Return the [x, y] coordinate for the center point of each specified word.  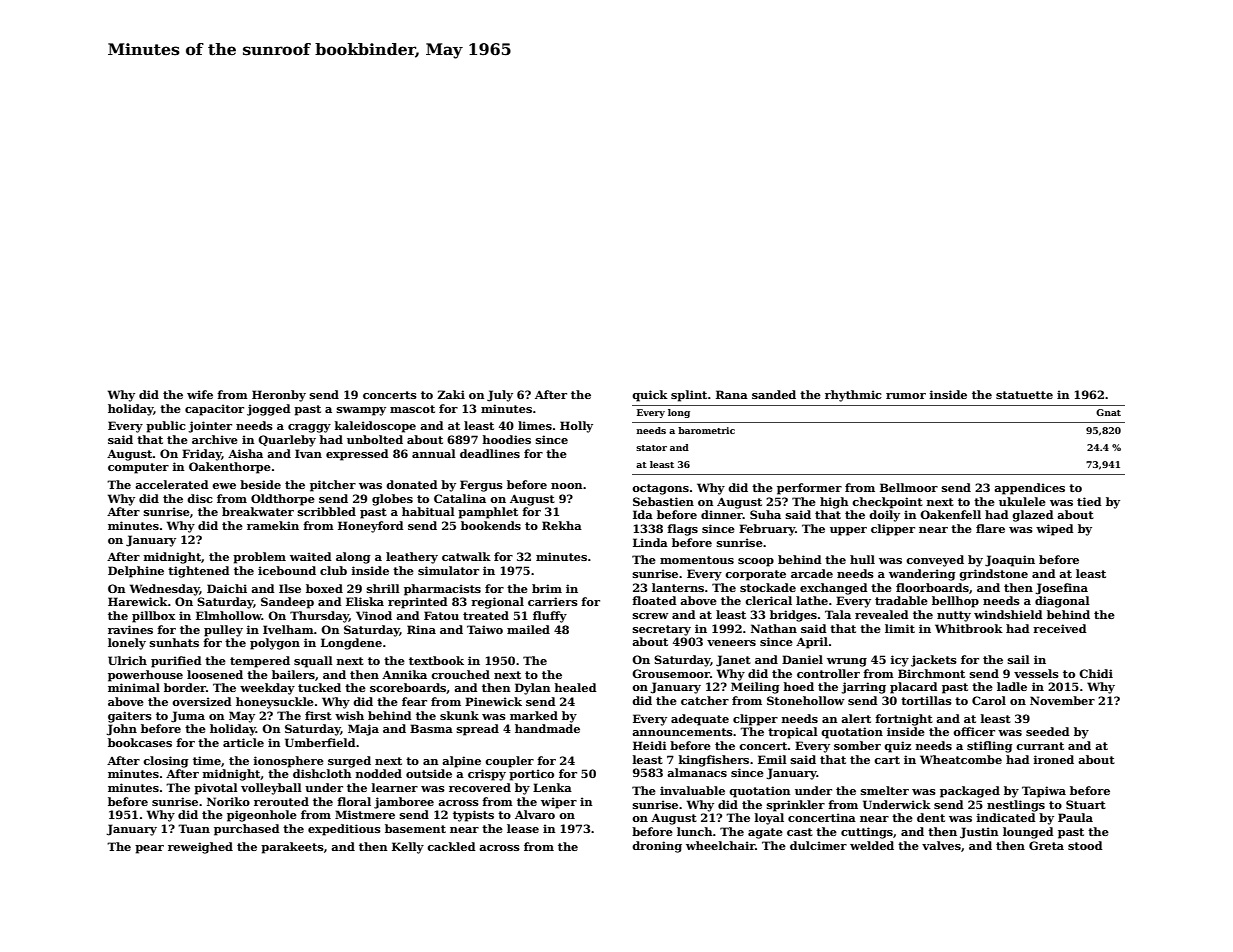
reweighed [200, 848]
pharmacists [442, 590]
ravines [130, 629]
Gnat [1108, 412]
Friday [202, 455]
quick [650, 396]
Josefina [1061, 589]
